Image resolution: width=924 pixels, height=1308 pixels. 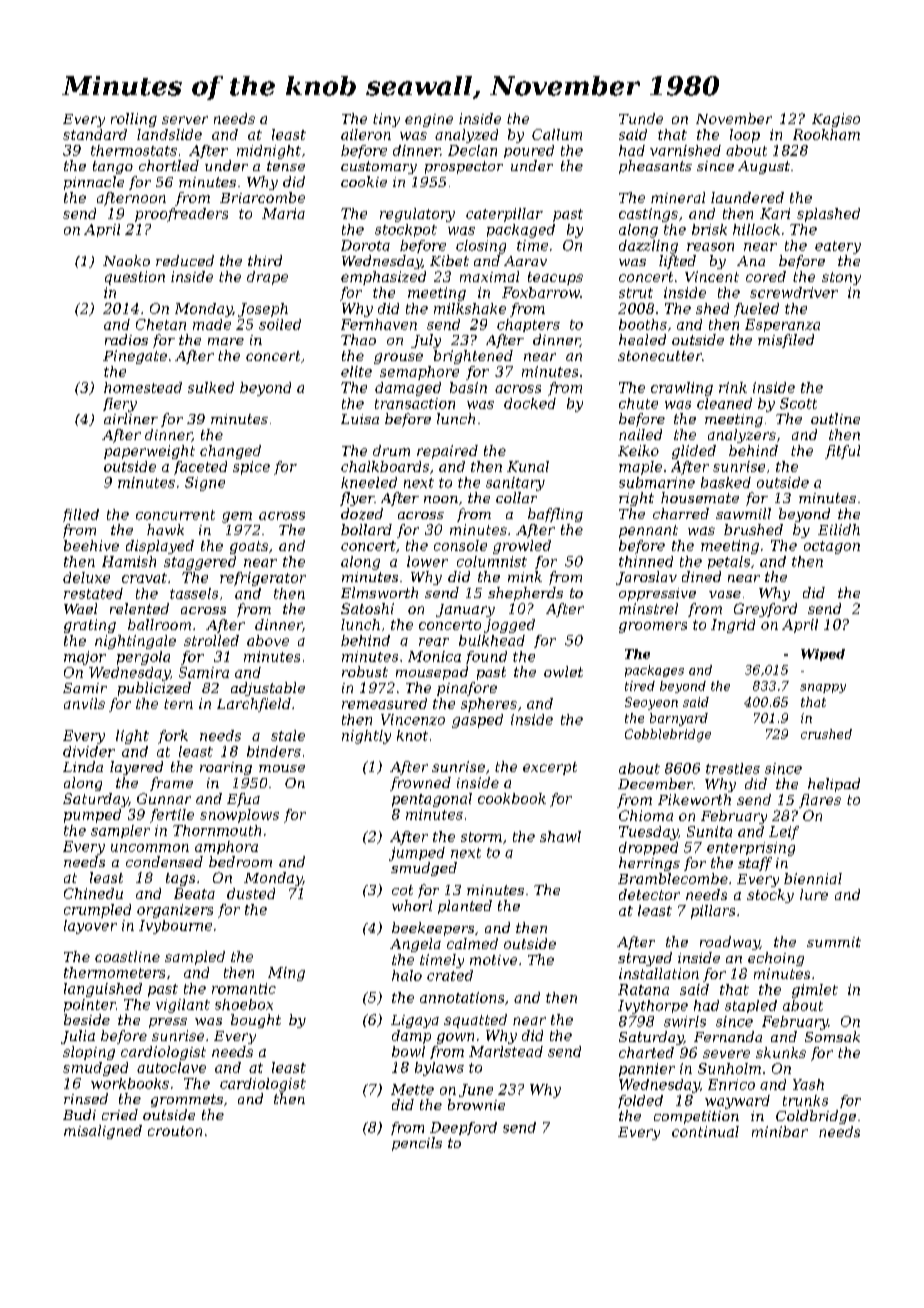 I want to click on Kunal, so click(x=528, y=466).
